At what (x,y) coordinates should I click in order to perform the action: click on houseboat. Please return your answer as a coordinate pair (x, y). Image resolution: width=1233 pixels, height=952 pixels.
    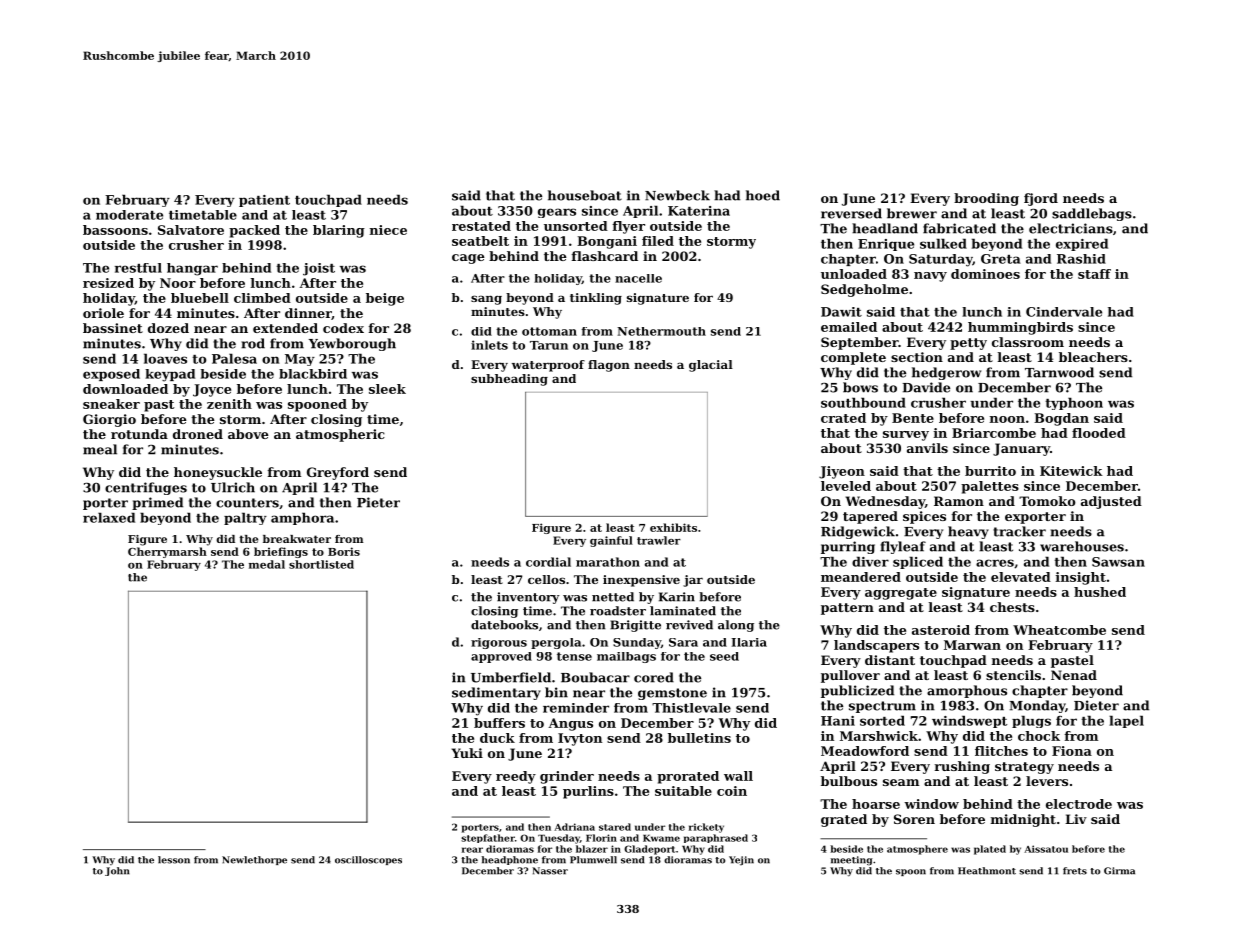
    Looking at the image, I should click on (585, 195).
